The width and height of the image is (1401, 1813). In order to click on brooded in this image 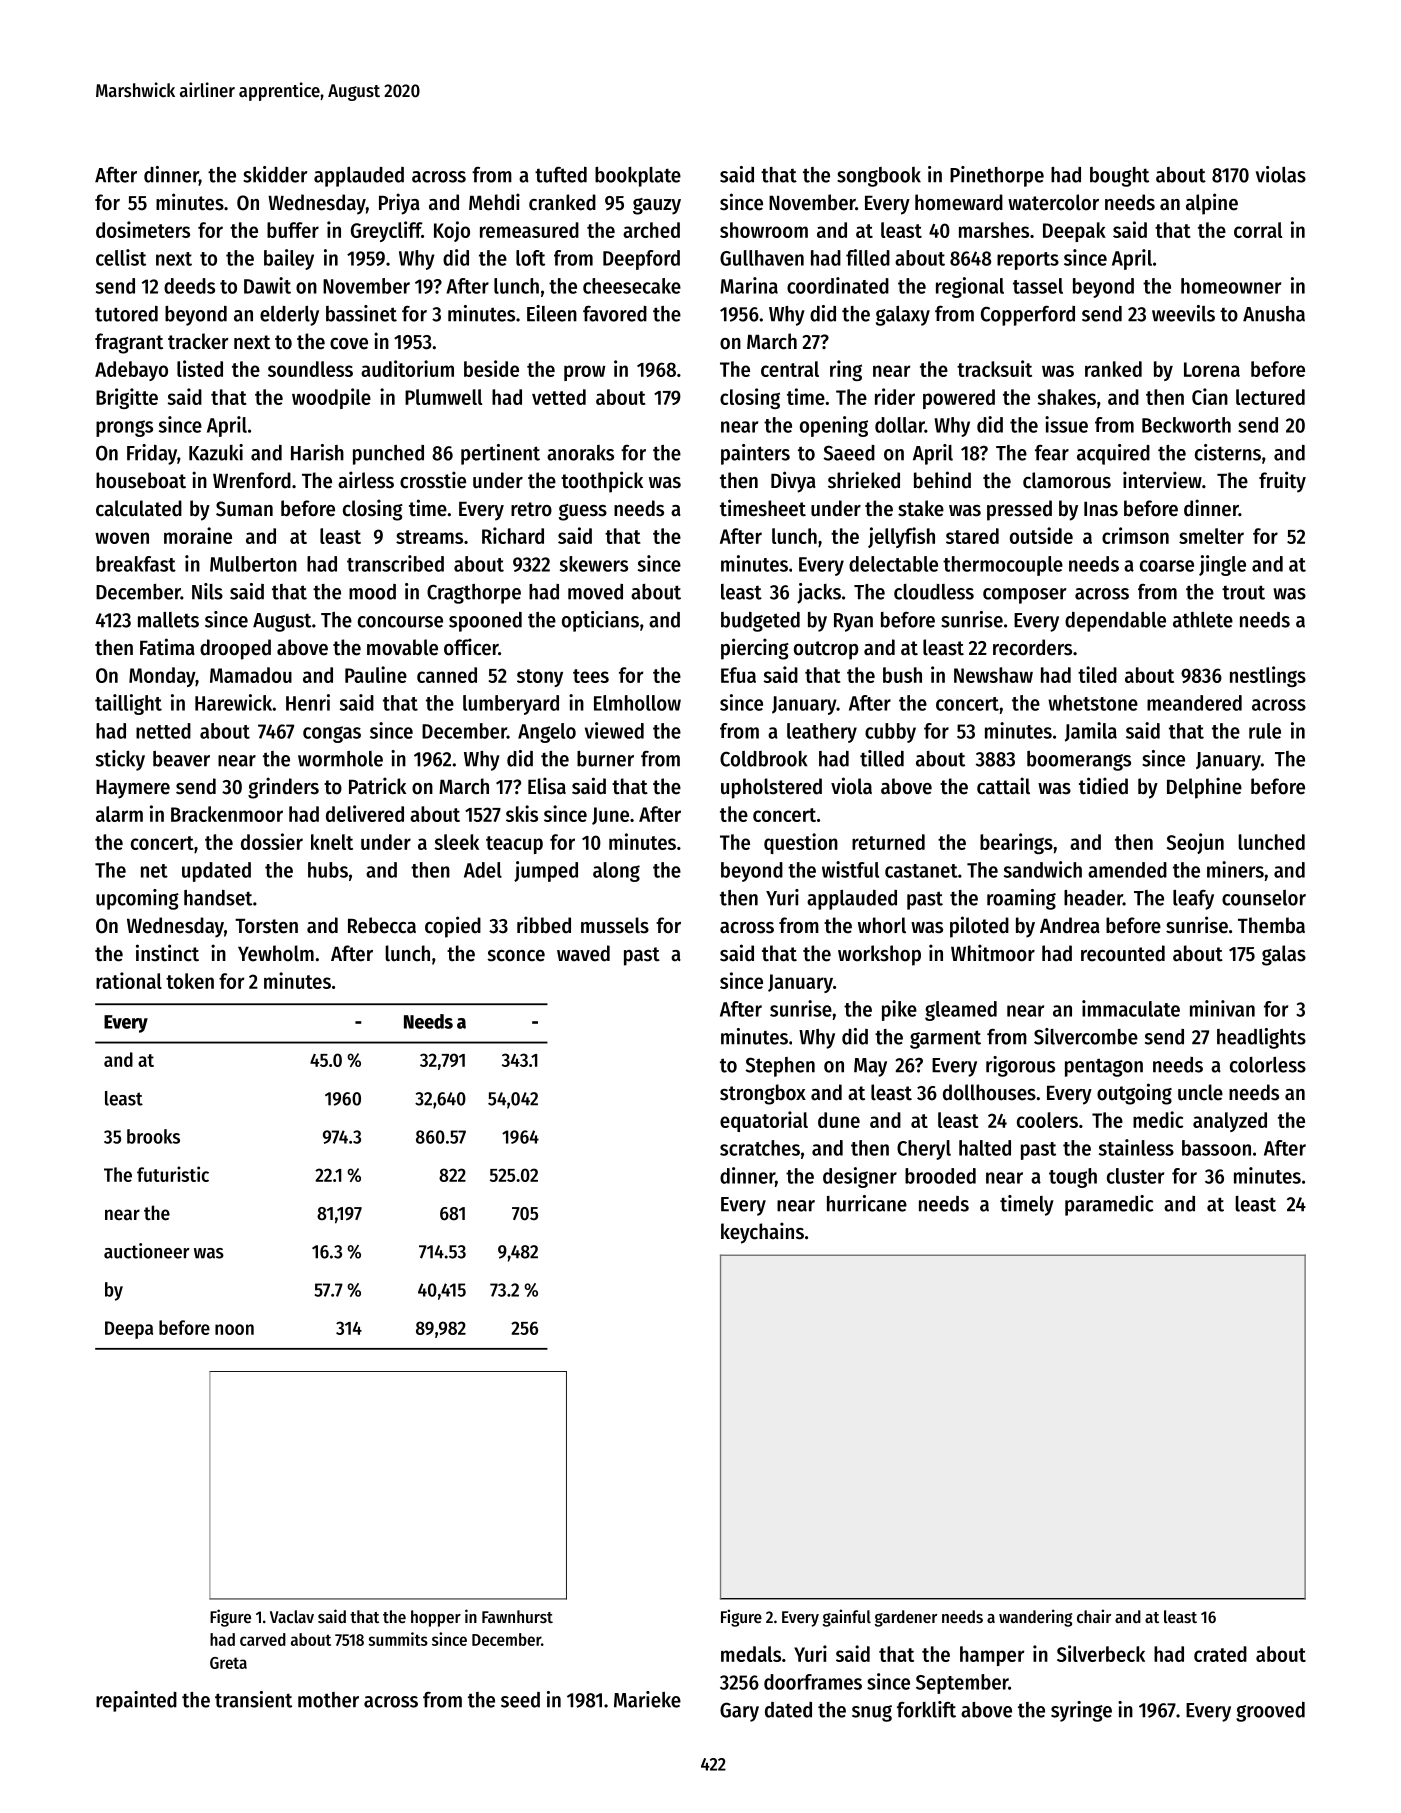, I will do `click(940, 1176)`.
